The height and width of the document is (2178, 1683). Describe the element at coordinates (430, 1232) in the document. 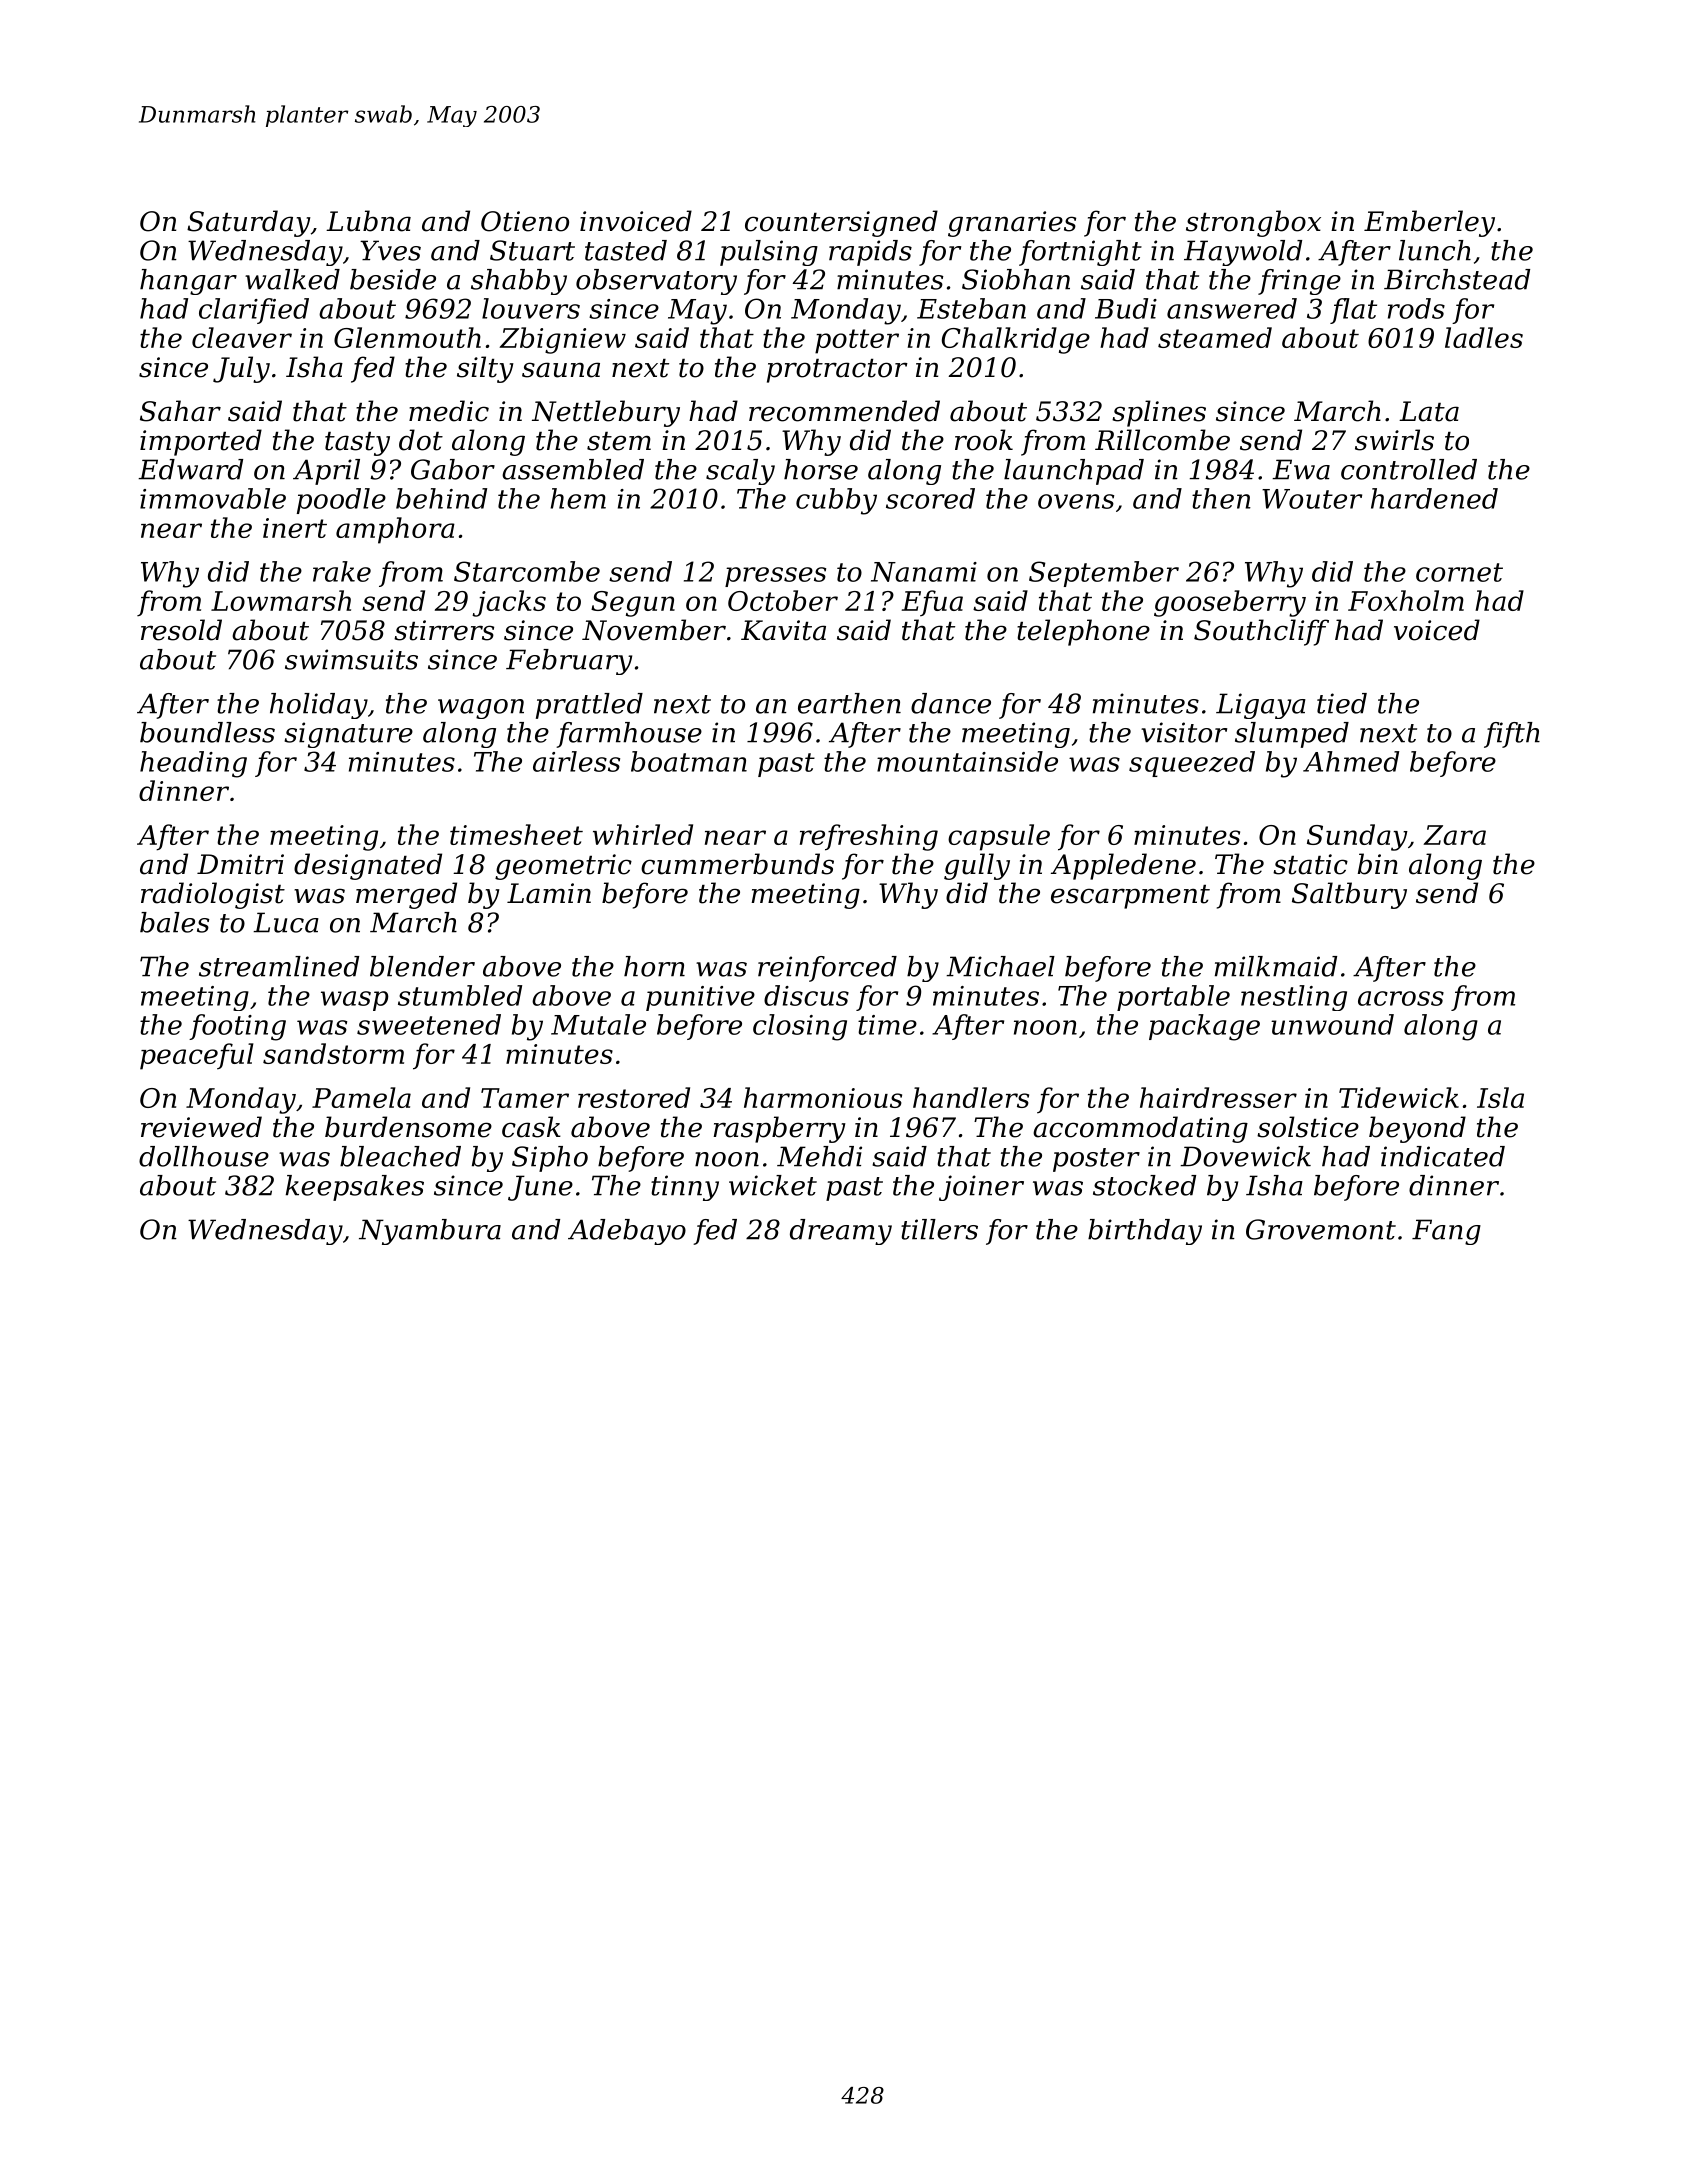

I see `Nyambura` at that location.
